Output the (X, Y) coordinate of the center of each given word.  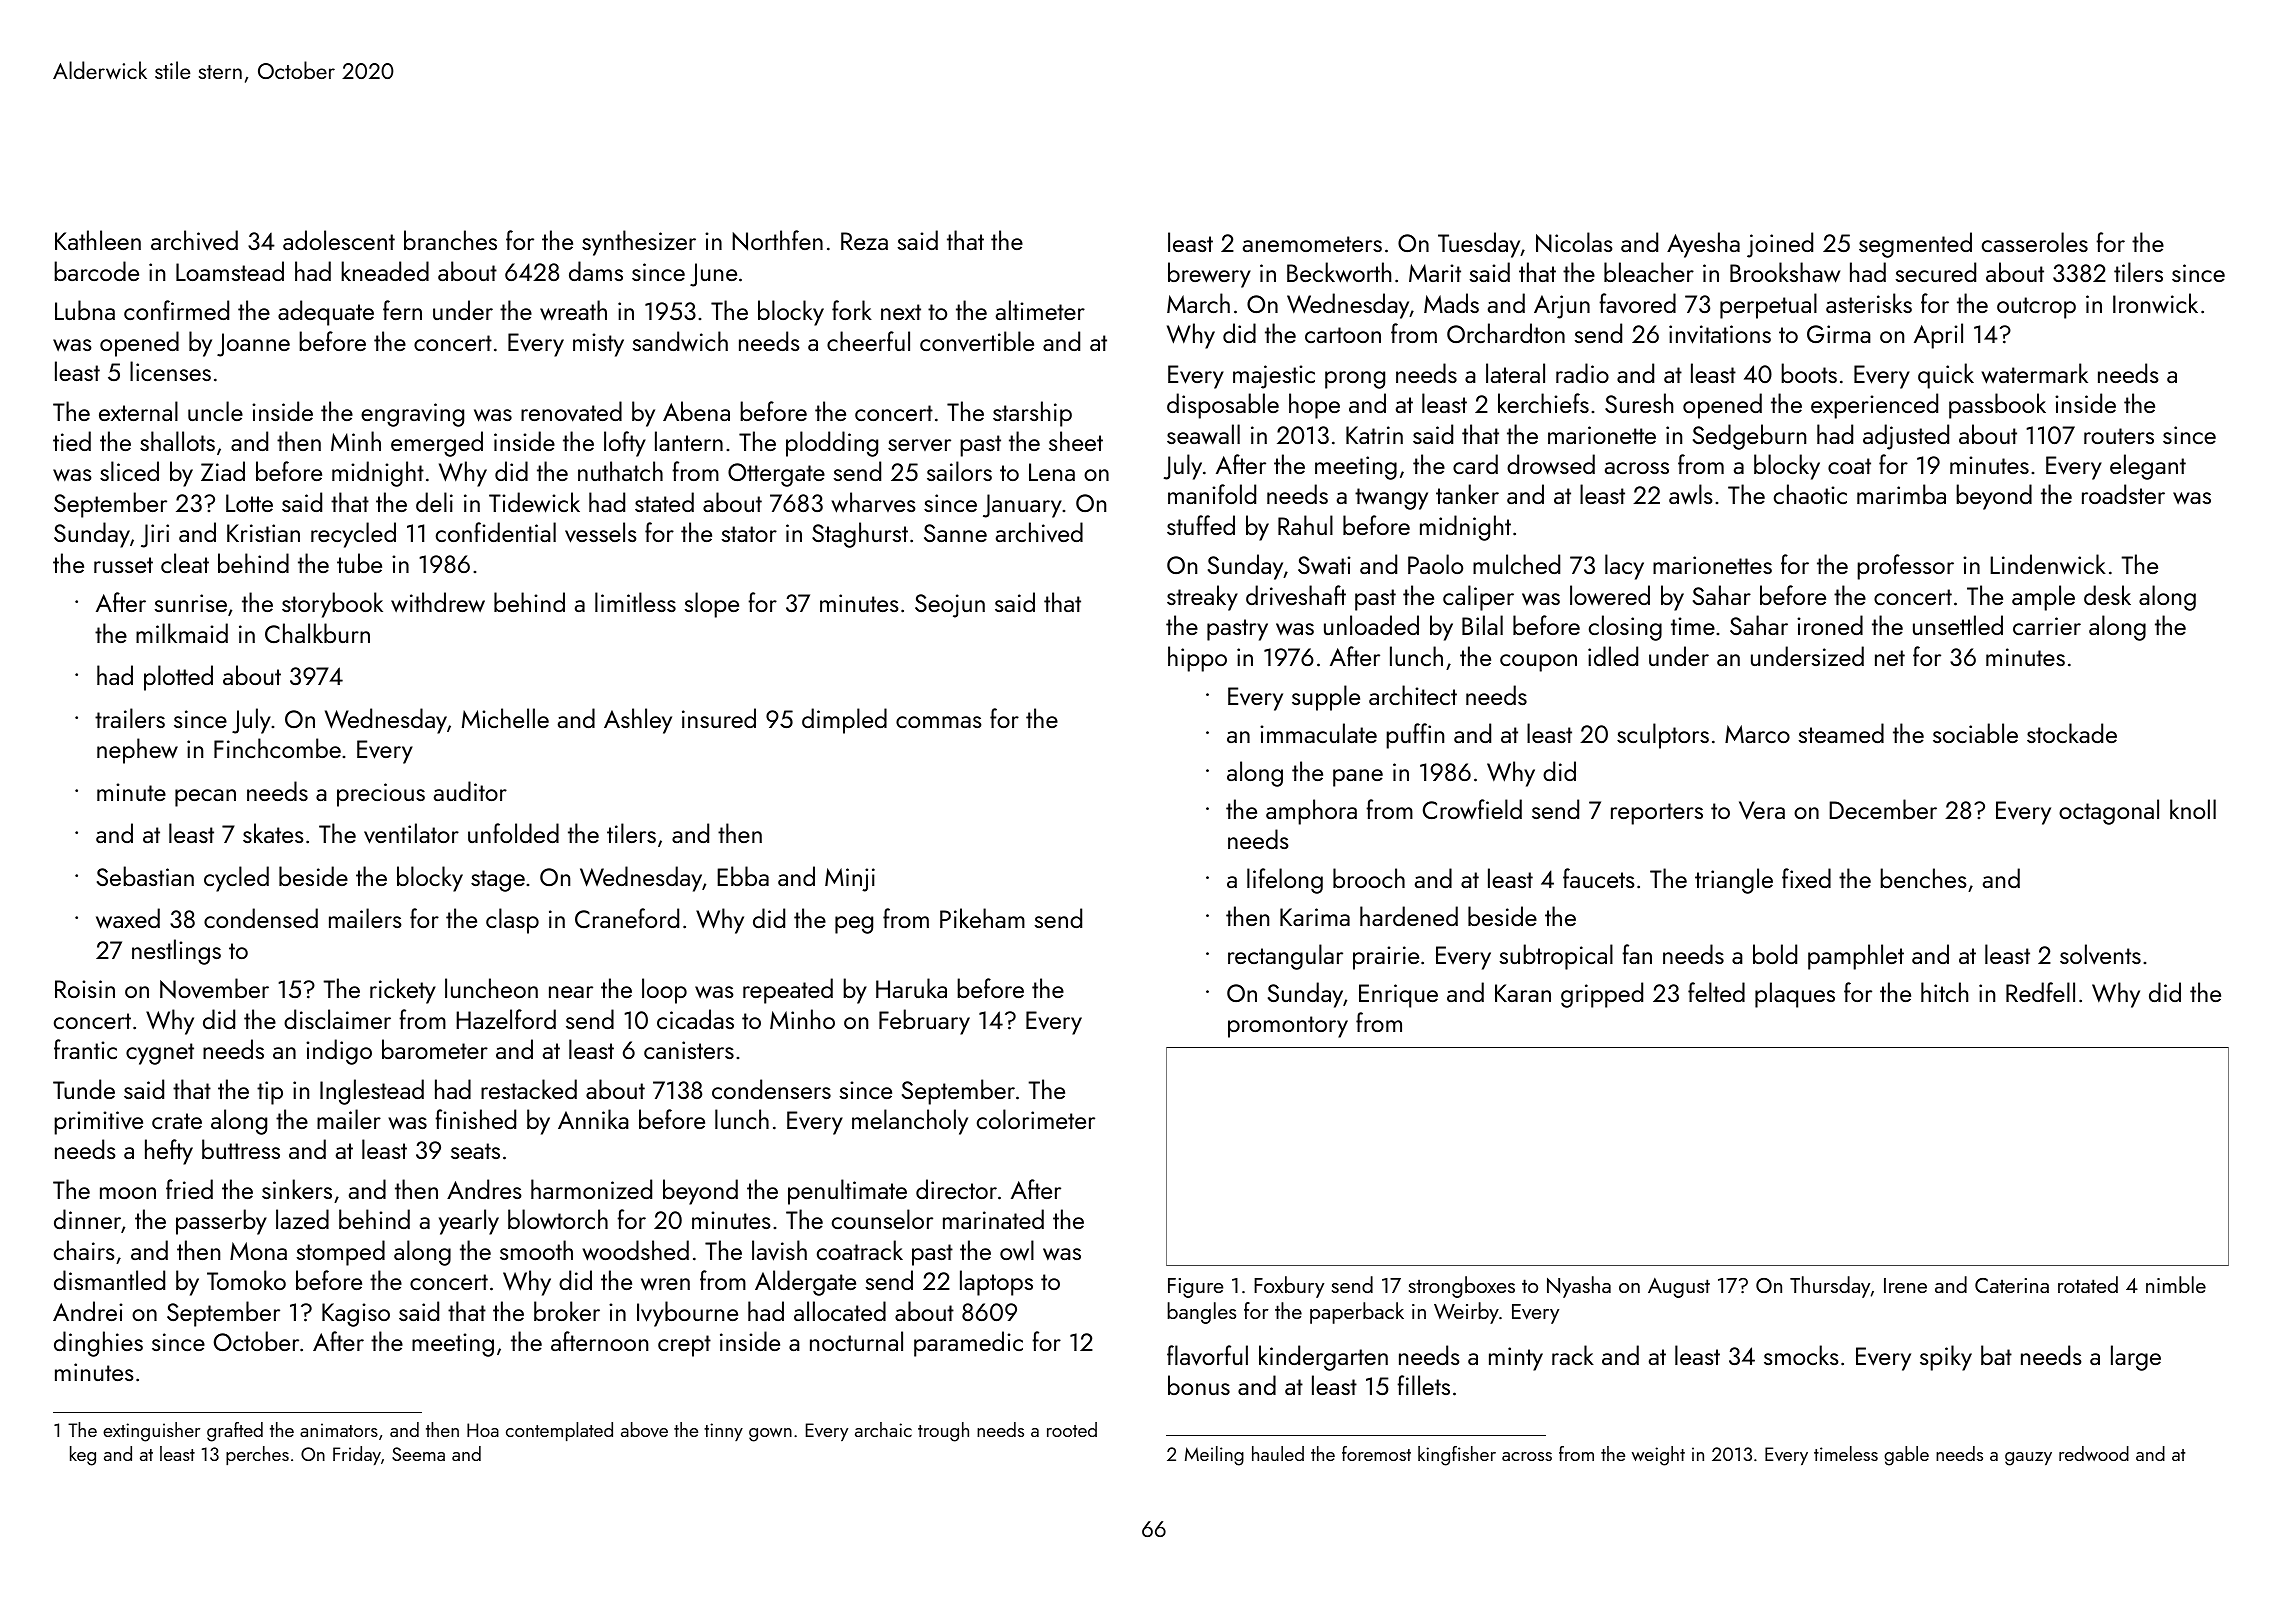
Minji (850, 880)
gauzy (2028, 1459)
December (1883, 809)
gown (770, 1435)
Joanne (253, 345)
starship (1032, 414)
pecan (205, 798)
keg (83, 1456)
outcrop (2036, 308)
